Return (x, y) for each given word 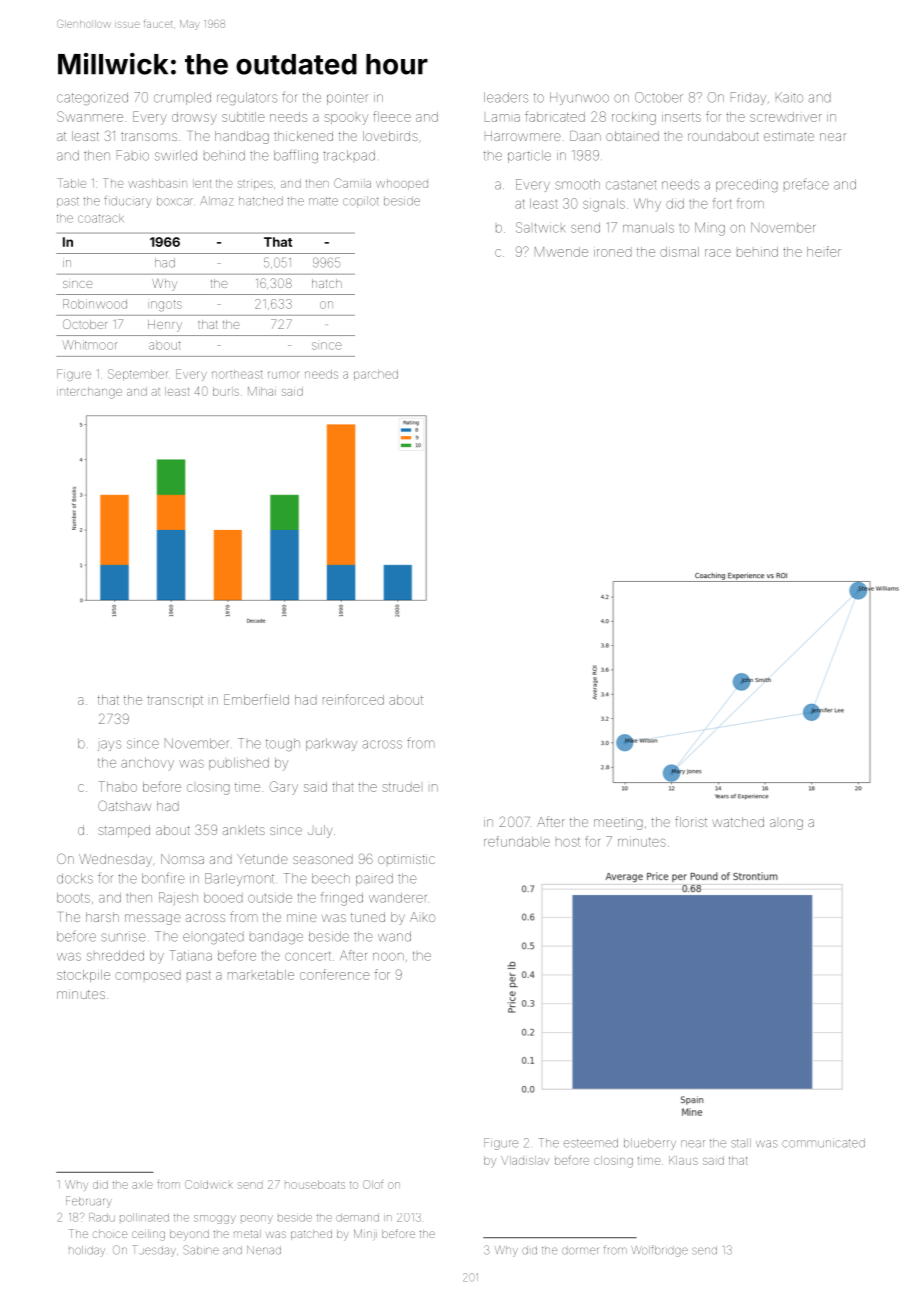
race (718, 253)
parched (376, 375)
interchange (89, 393)
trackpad (349, 155)
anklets (244, 830)
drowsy (194, 118)
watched (738, 822)
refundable (517, 841)
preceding (747, 186)
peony (257, 1219)
